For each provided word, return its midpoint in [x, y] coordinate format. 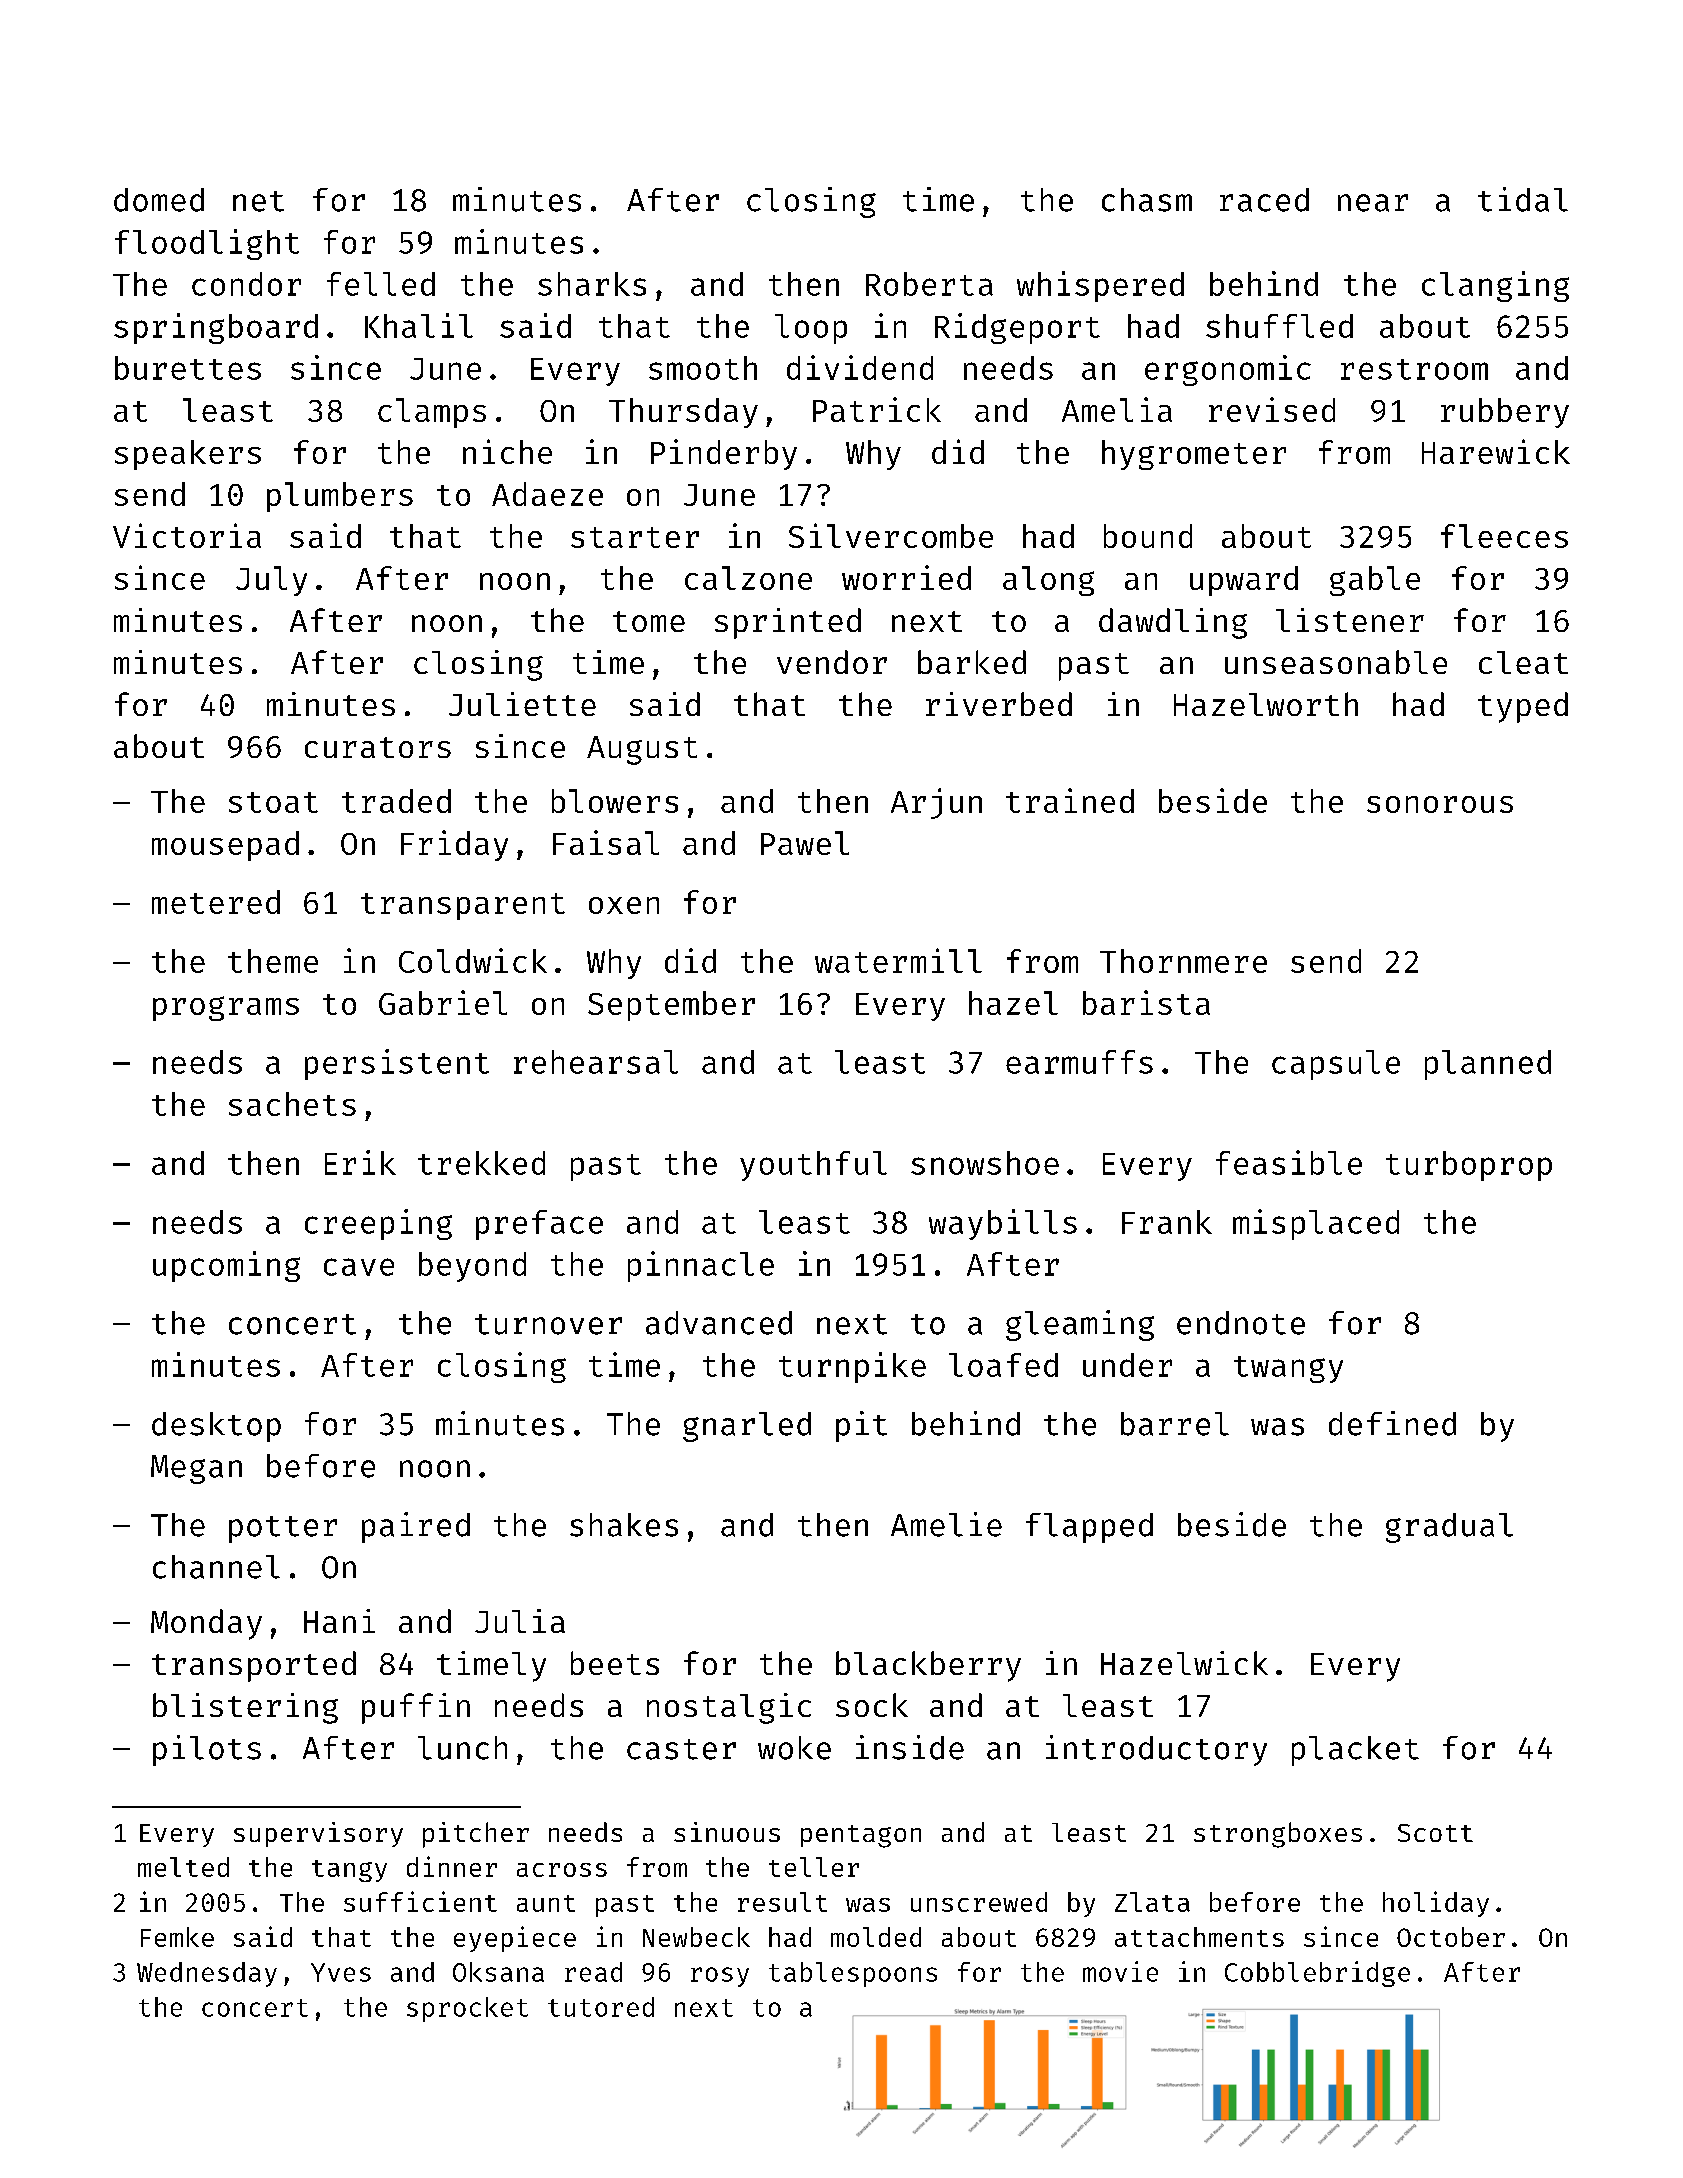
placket [1355, 1751]
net [258, 201]
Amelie [946, 1524]
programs [226, 1008]
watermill [898, 960]
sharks [592, 284]
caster [681, 1749]
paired [416, 1527]
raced [1264, 200]
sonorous [1440, 804]
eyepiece [515, 1939]
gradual [1449, 1528]
